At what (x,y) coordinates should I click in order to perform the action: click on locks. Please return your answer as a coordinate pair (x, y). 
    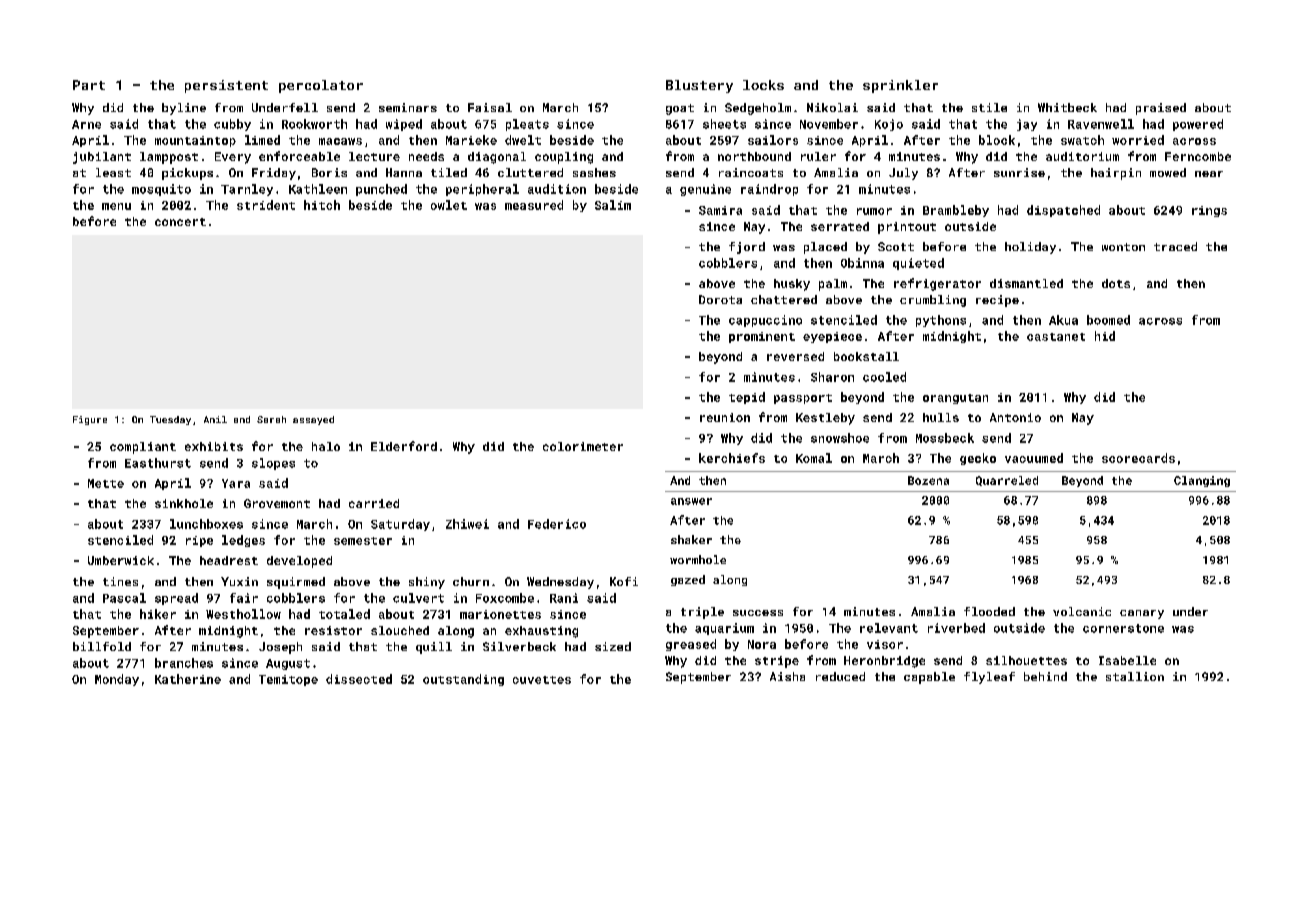
    Looking at the image, I should click on (763, 85).
